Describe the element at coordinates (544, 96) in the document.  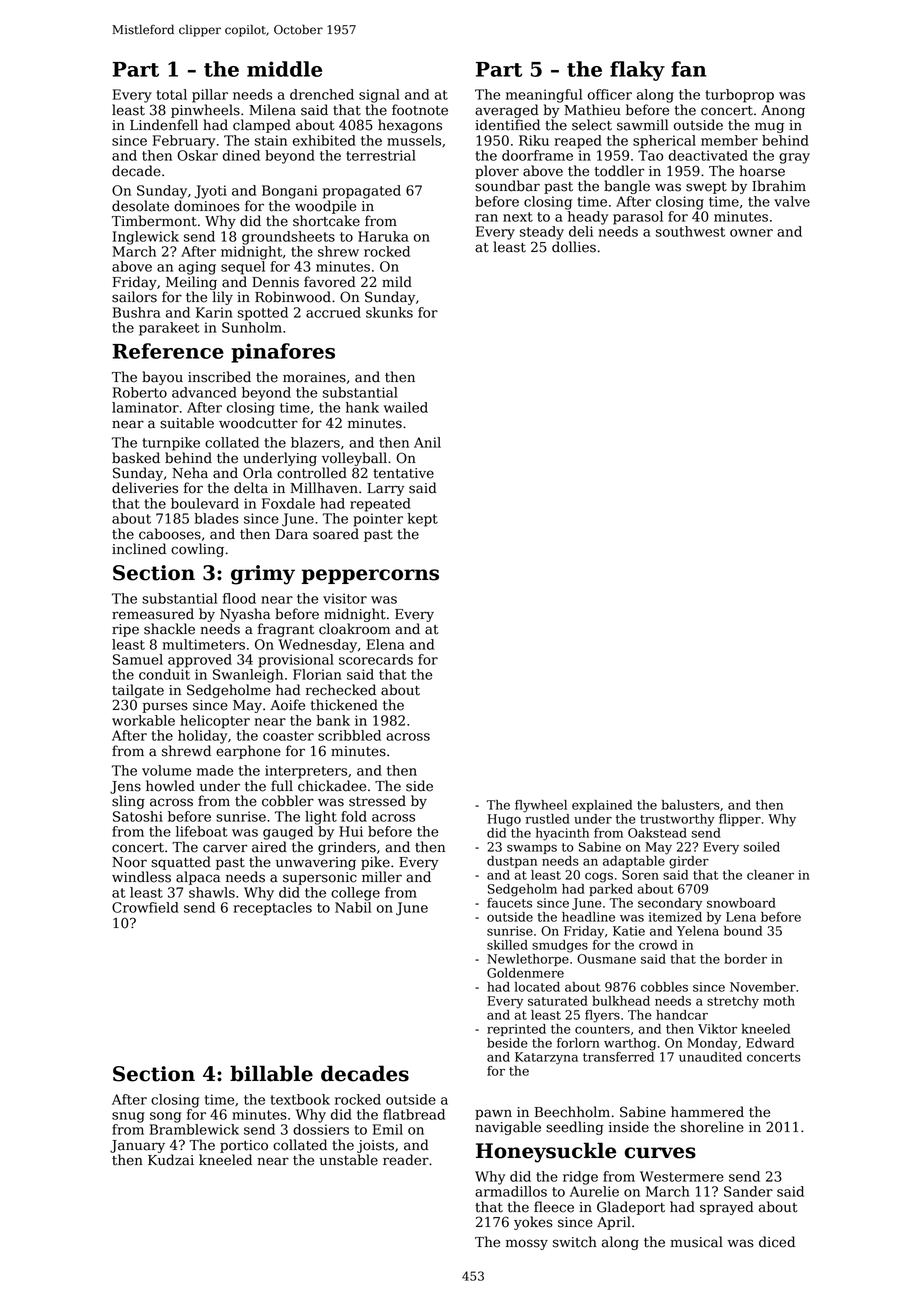
I see `meaningful` at that location.
